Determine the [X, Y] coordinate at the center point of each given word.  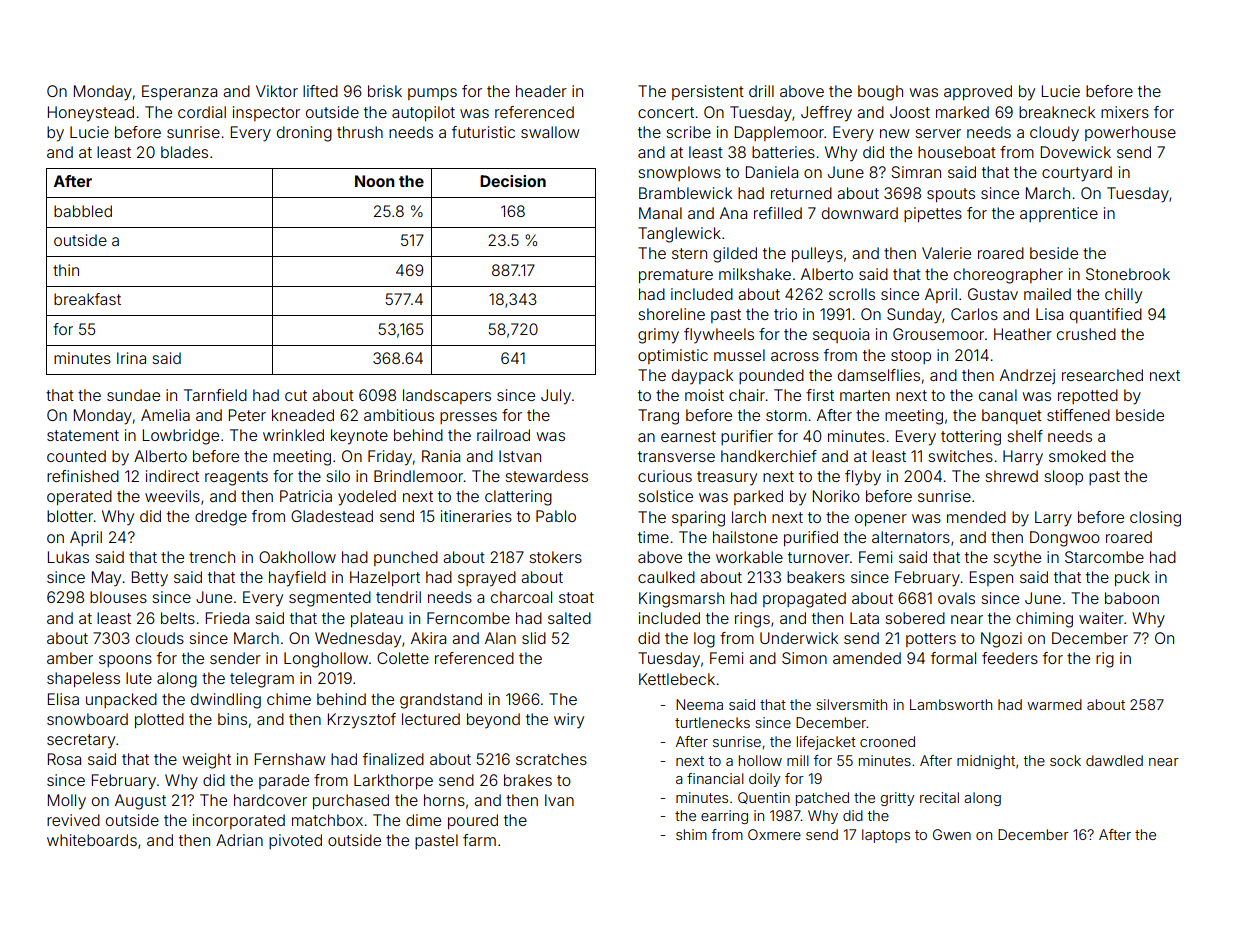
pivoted [295, 841]
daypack [702, 377]
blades [184, 152]
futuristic [483, 132]
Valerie [946, 253]
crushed [1086, 334]
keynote [359, 437]
